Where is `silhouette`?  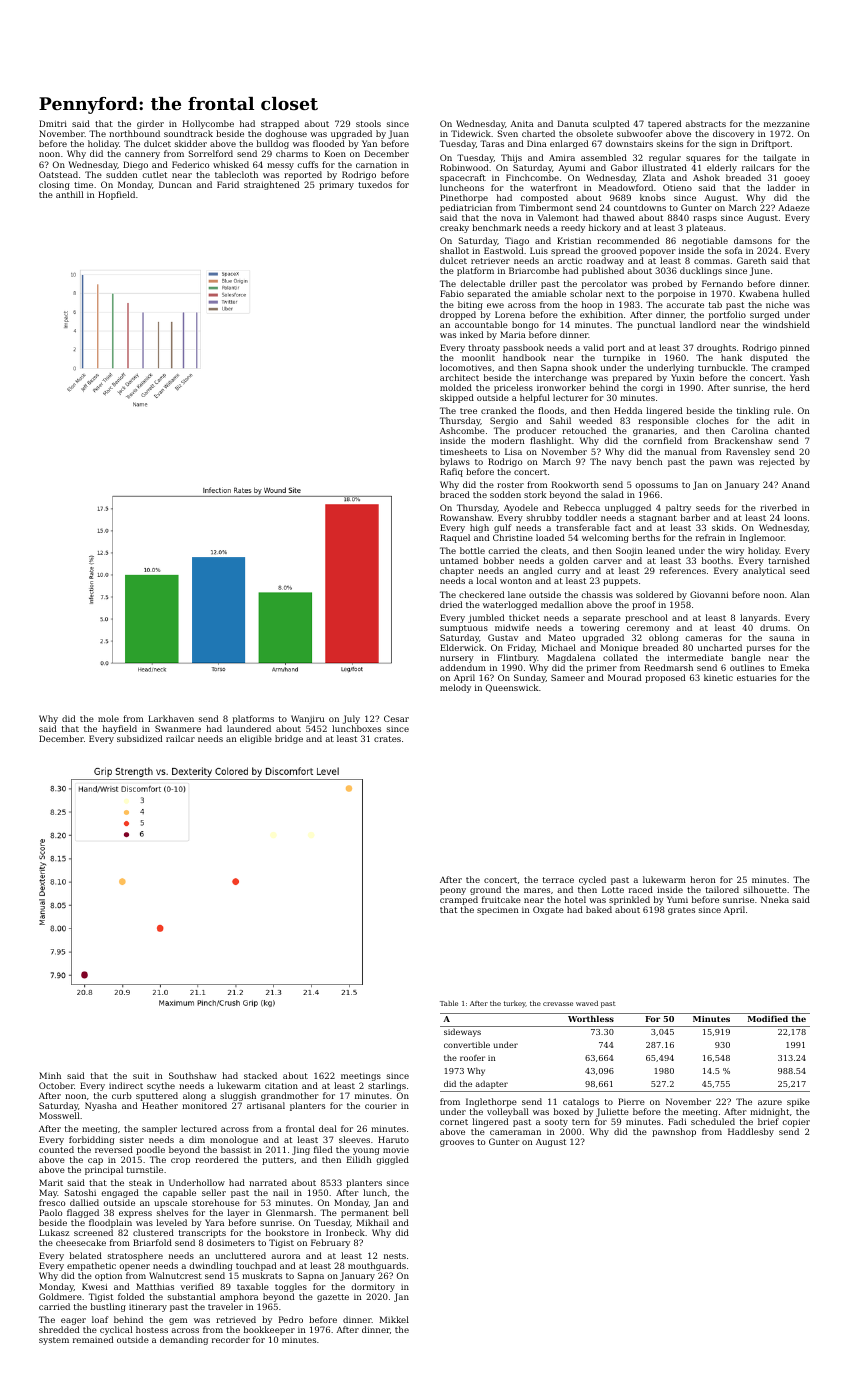 silhouette is located at coordinates (765, 889).
